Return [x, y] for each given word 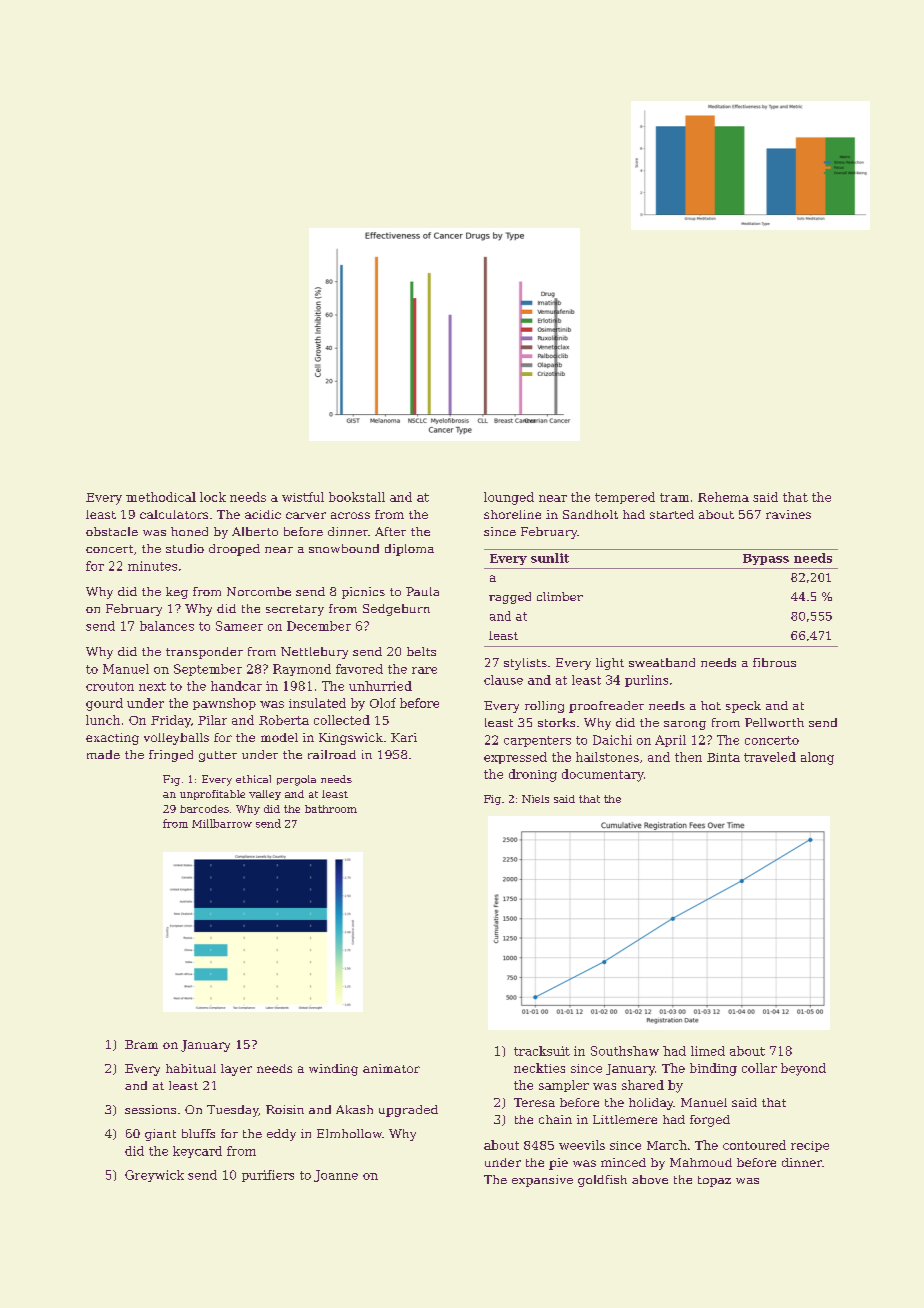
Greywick [154, 1176]
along [817, 758]
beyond [803, 1069]
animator [391, 1068]
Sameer [239, 626]
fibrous [774, 662]
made [103, 754]
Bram [141, 1044]
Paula [422, 591]
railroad [332, 754]
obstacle [112, 531]
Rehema [723, 497]
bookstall [357, 497]
